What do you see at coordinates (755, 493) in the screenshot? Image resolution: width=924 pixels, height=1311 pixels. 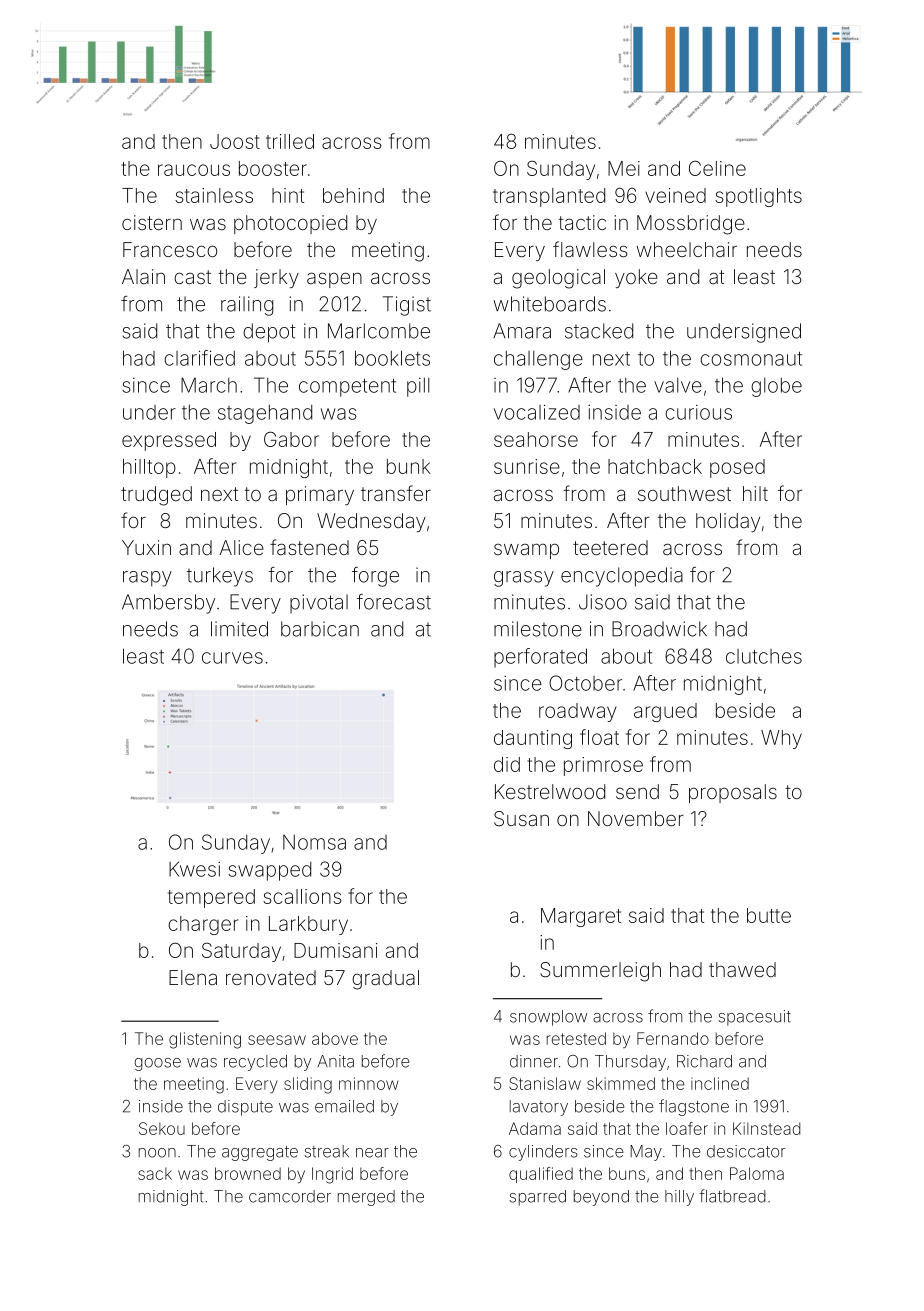 I see `hilt` at bounding box center [755, 493].
